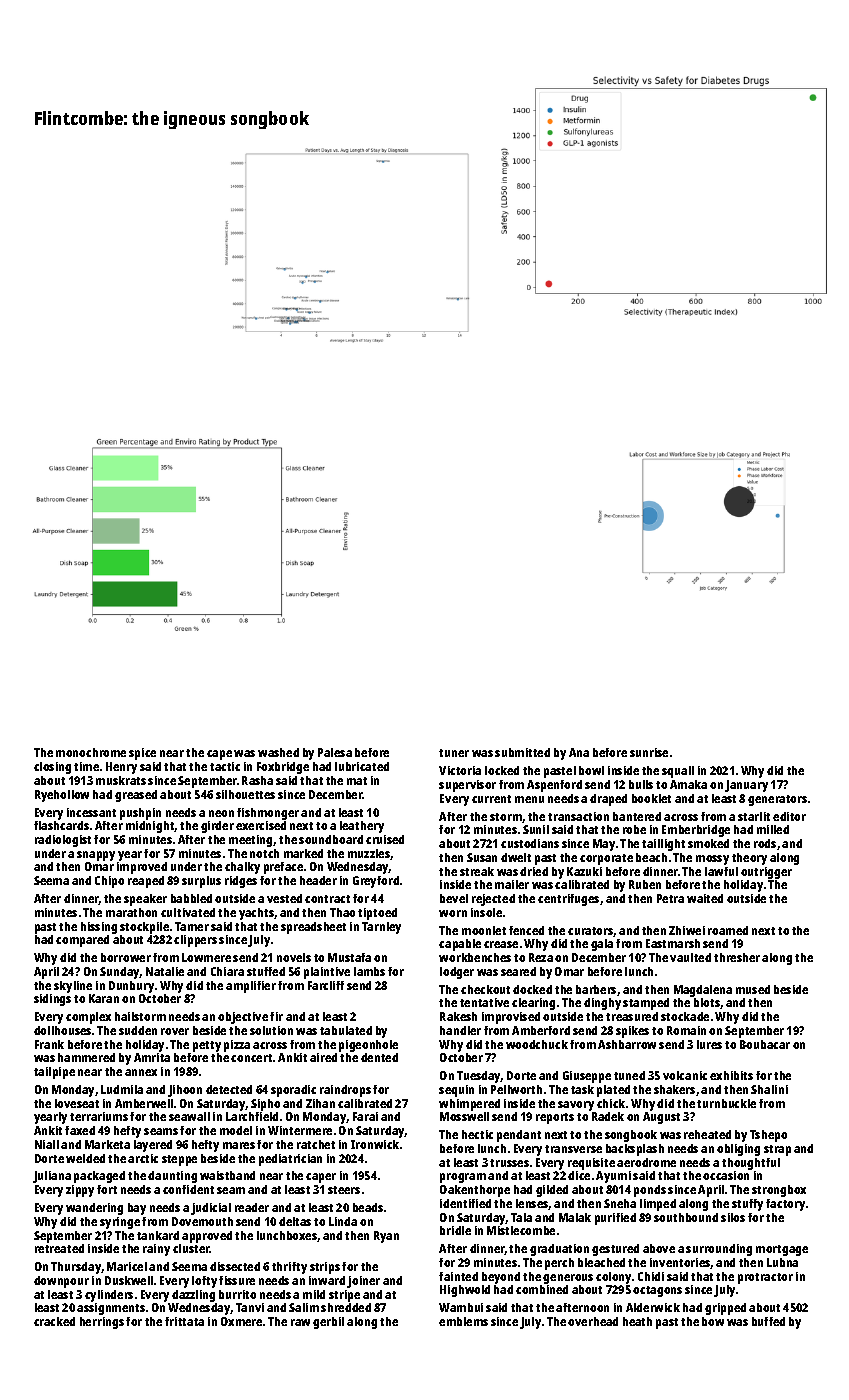  I want to click on reheated, so click(707, 1134).
